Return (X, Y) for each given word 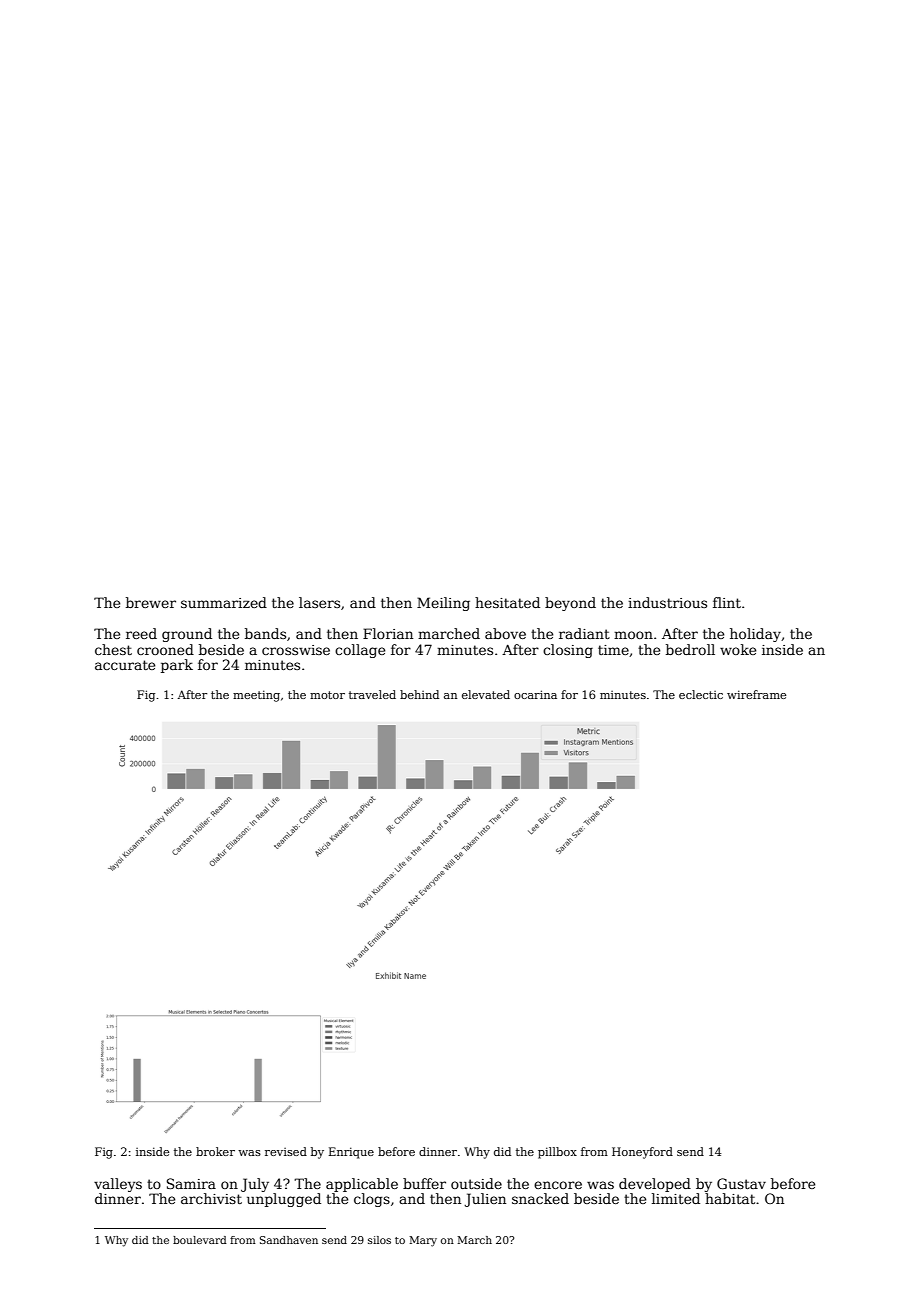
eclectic (701, 694)
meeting (256, 696)
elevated (486, 694)
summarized (224, 602)
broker (215, 1151)
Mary (423, 1241)
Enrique (351, 1153)
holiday (755, 635)
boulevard (200, 1240)
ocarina (535, 694)
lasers (319, 602)
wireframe (756, 694)
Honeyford (642, 1153)
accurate (125, 665)
